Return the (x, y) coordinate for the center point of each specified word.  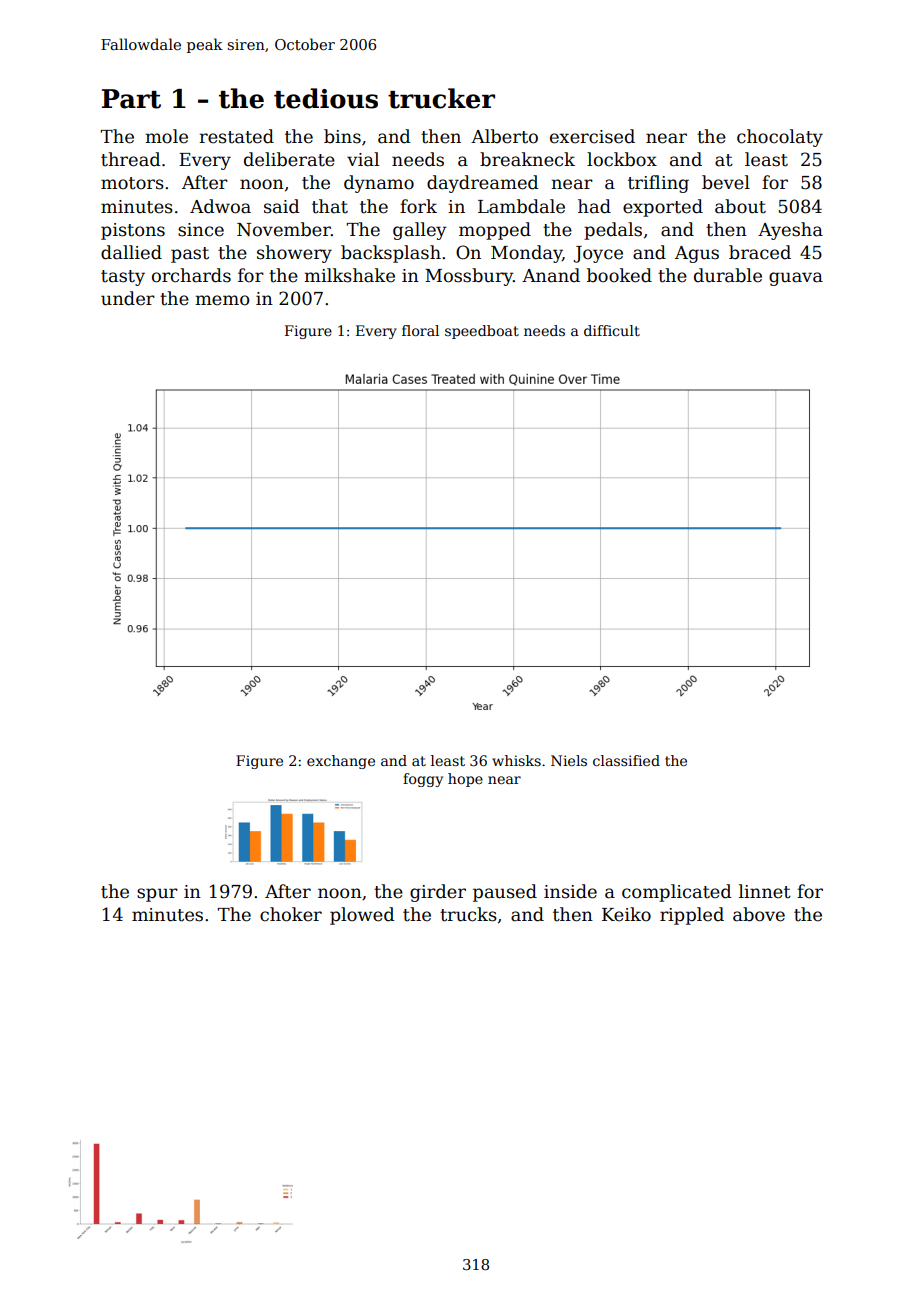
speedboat (482, 332)
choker (291, 914)
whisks (516, 760)
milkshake (349, 275)
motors (132, 183)
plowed (362, 916)
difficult (612, 330)
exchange (341, 762)
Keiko (626, 914)
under (128, 298)
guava (796, 279)
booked (619, 275)
